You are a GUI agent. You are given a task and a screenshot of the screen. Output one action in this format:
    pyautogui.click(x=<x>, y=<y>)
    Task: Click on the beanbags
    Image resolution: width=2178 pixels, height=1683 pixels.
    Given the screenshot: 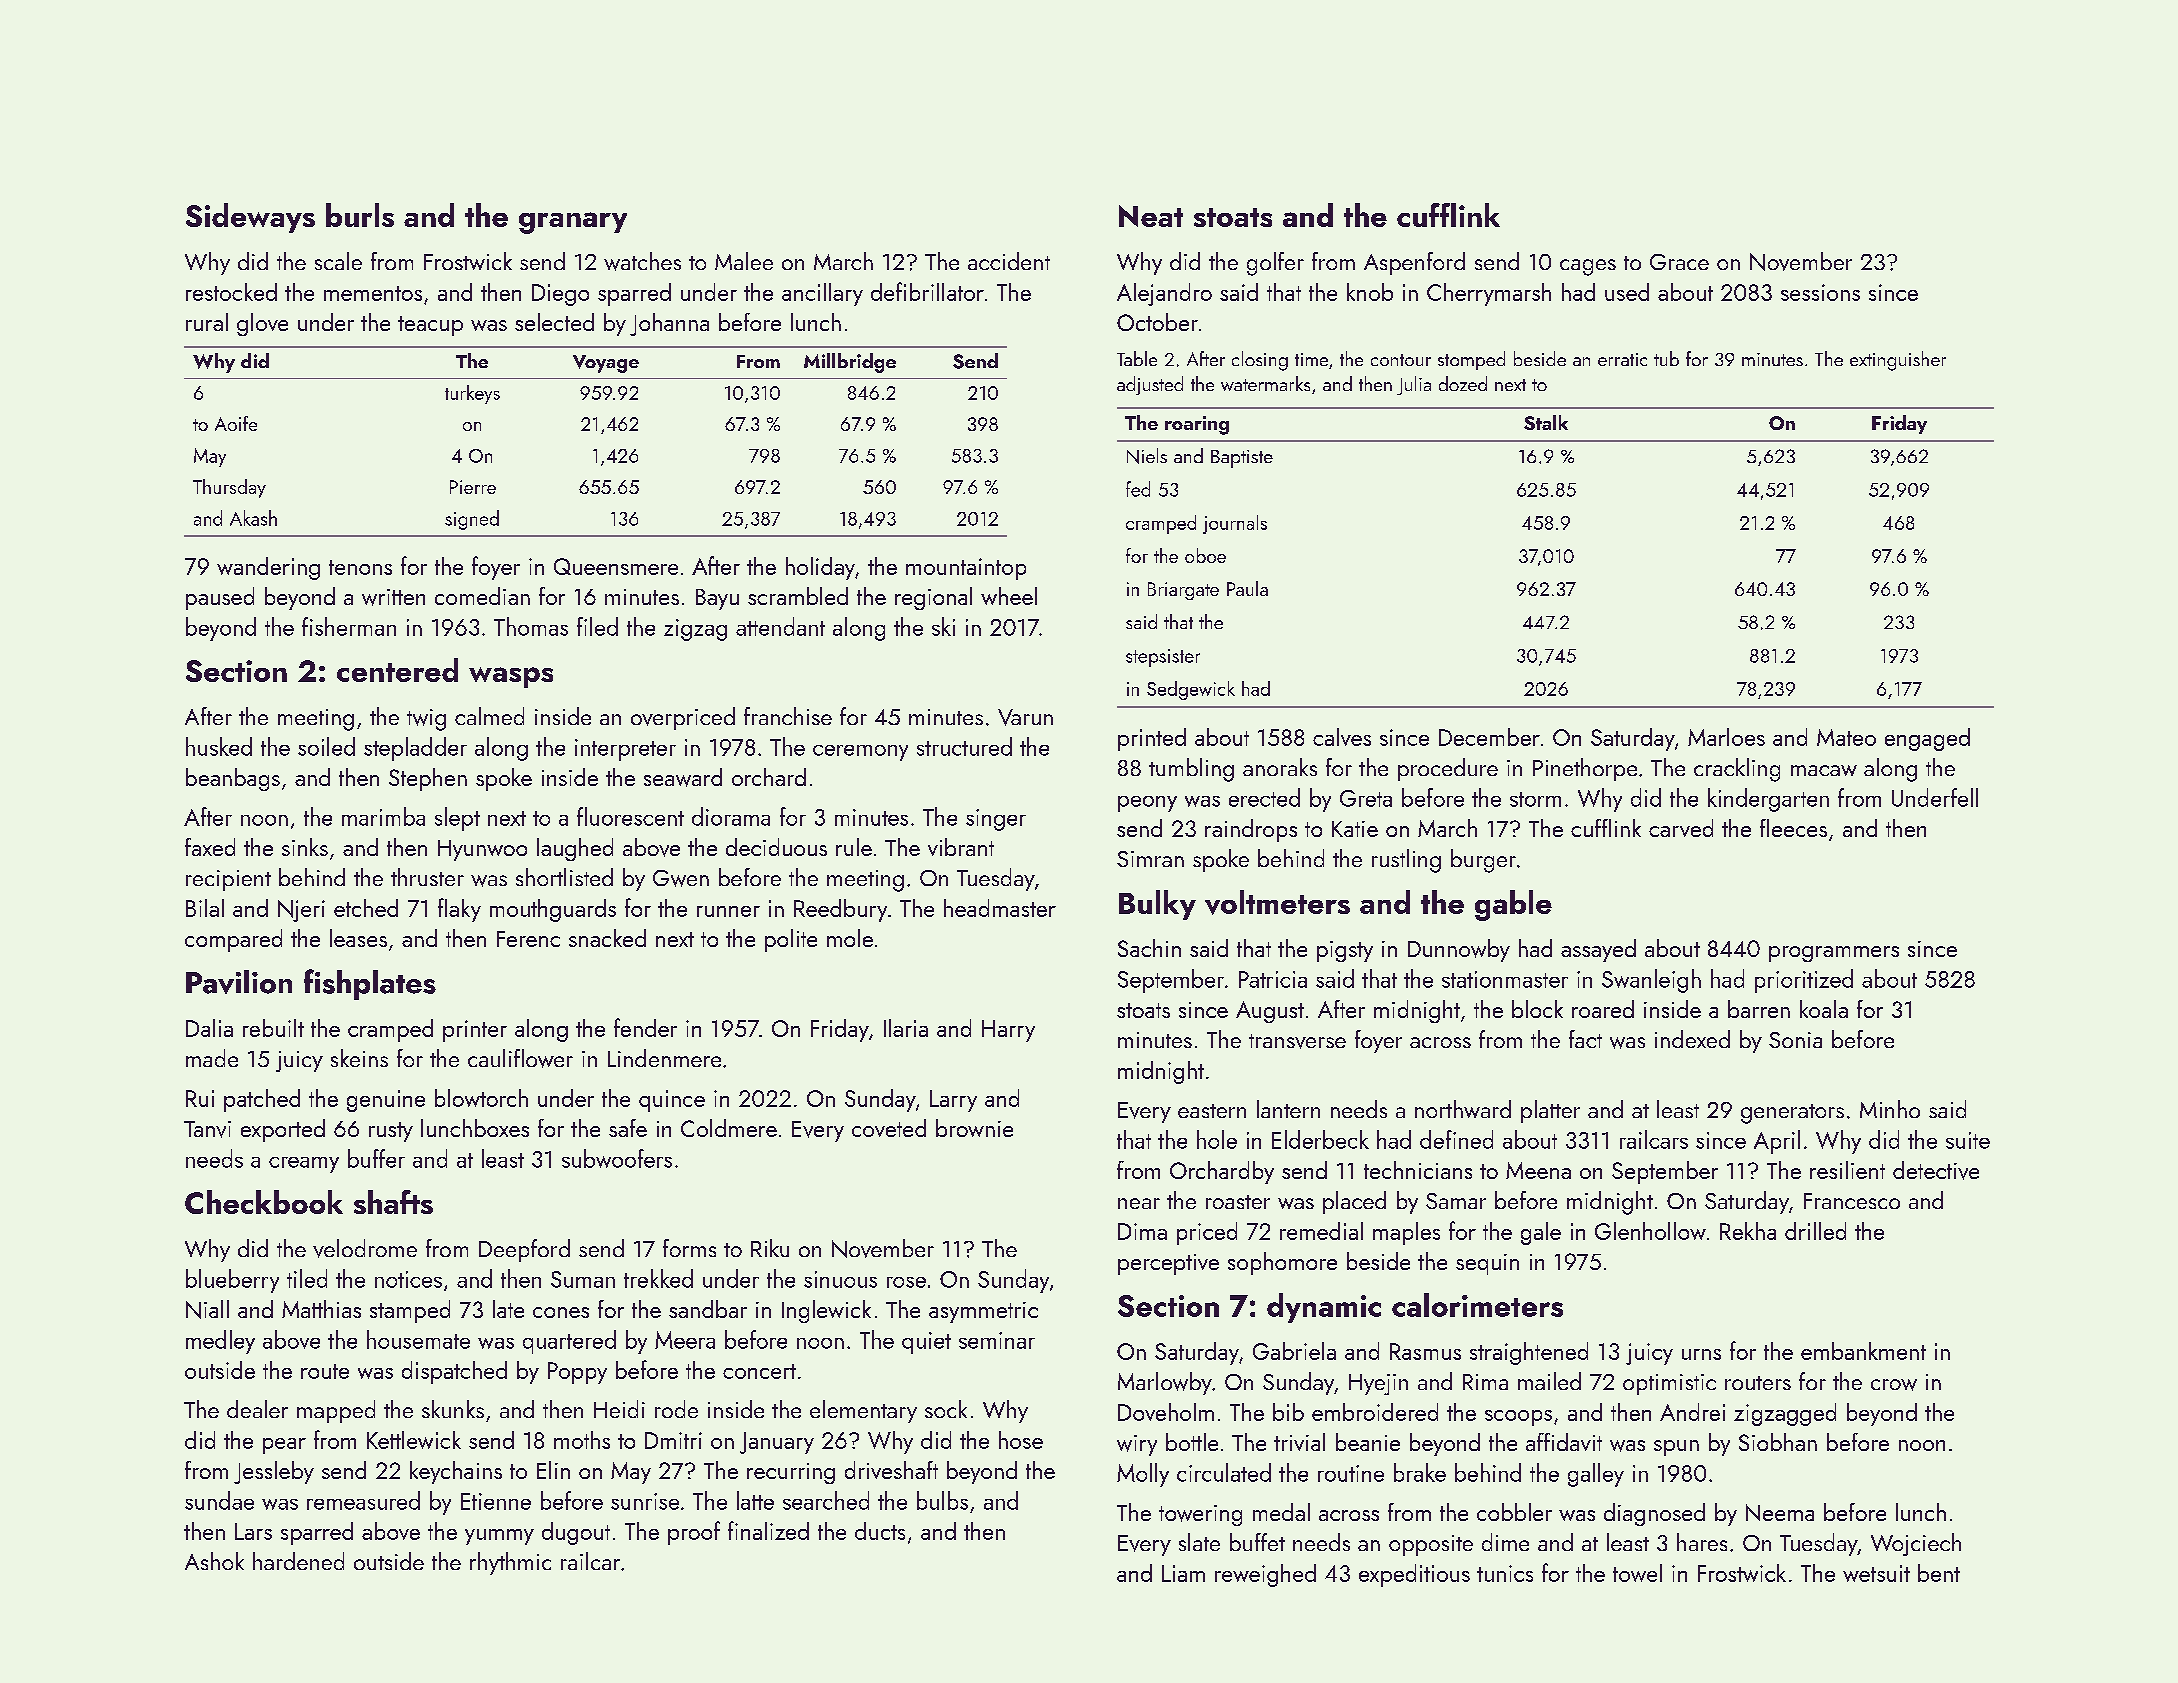 What is the action you would take?
    pyautogui.click(x=233, y=779)
